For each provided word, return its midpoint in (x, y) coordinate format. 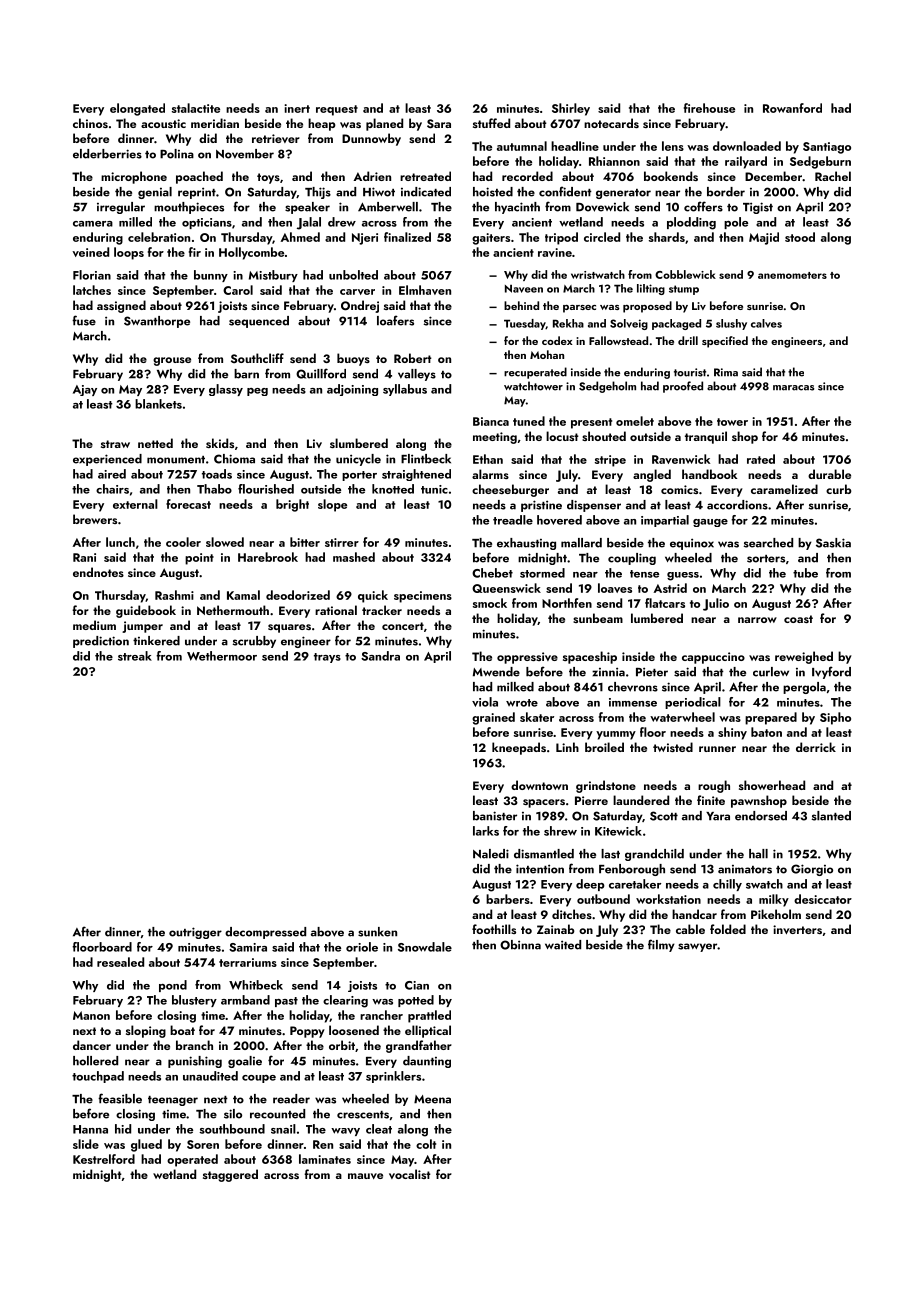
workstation (668, 899)
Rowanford (792, 108)
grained (493, 718)
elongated (137, 109)
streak (135, 656)
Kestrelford (104, 1159)
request (337, 110)
